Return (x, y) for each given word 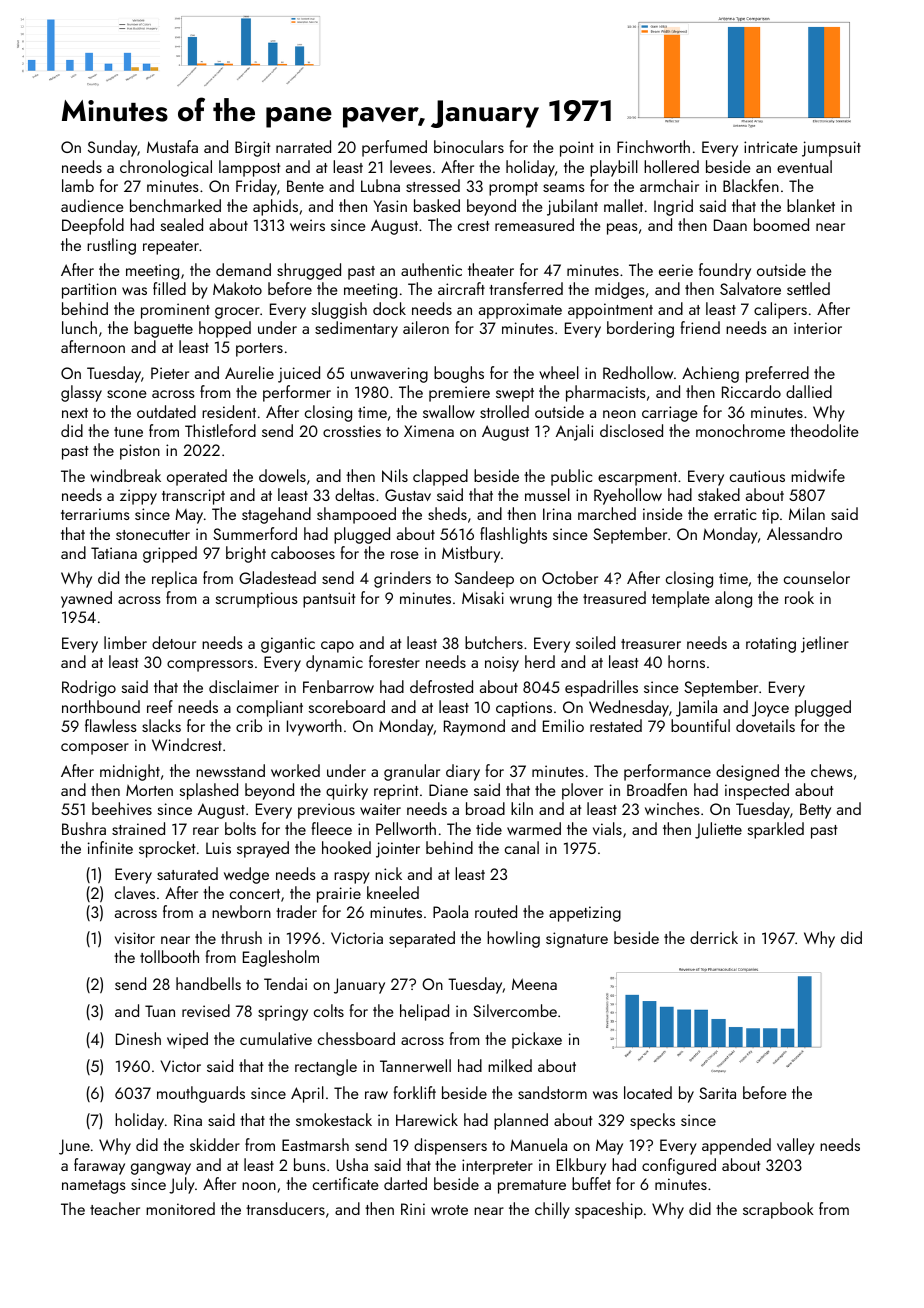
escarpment (637, 479)
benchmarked (175, 205)
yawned (86, 599)
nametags (94, 1187)
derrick (714, 937)
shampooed (356, 515)
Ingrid (673, 207)
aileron (426, 327)
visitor (135, 938)
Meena (534, 984)
